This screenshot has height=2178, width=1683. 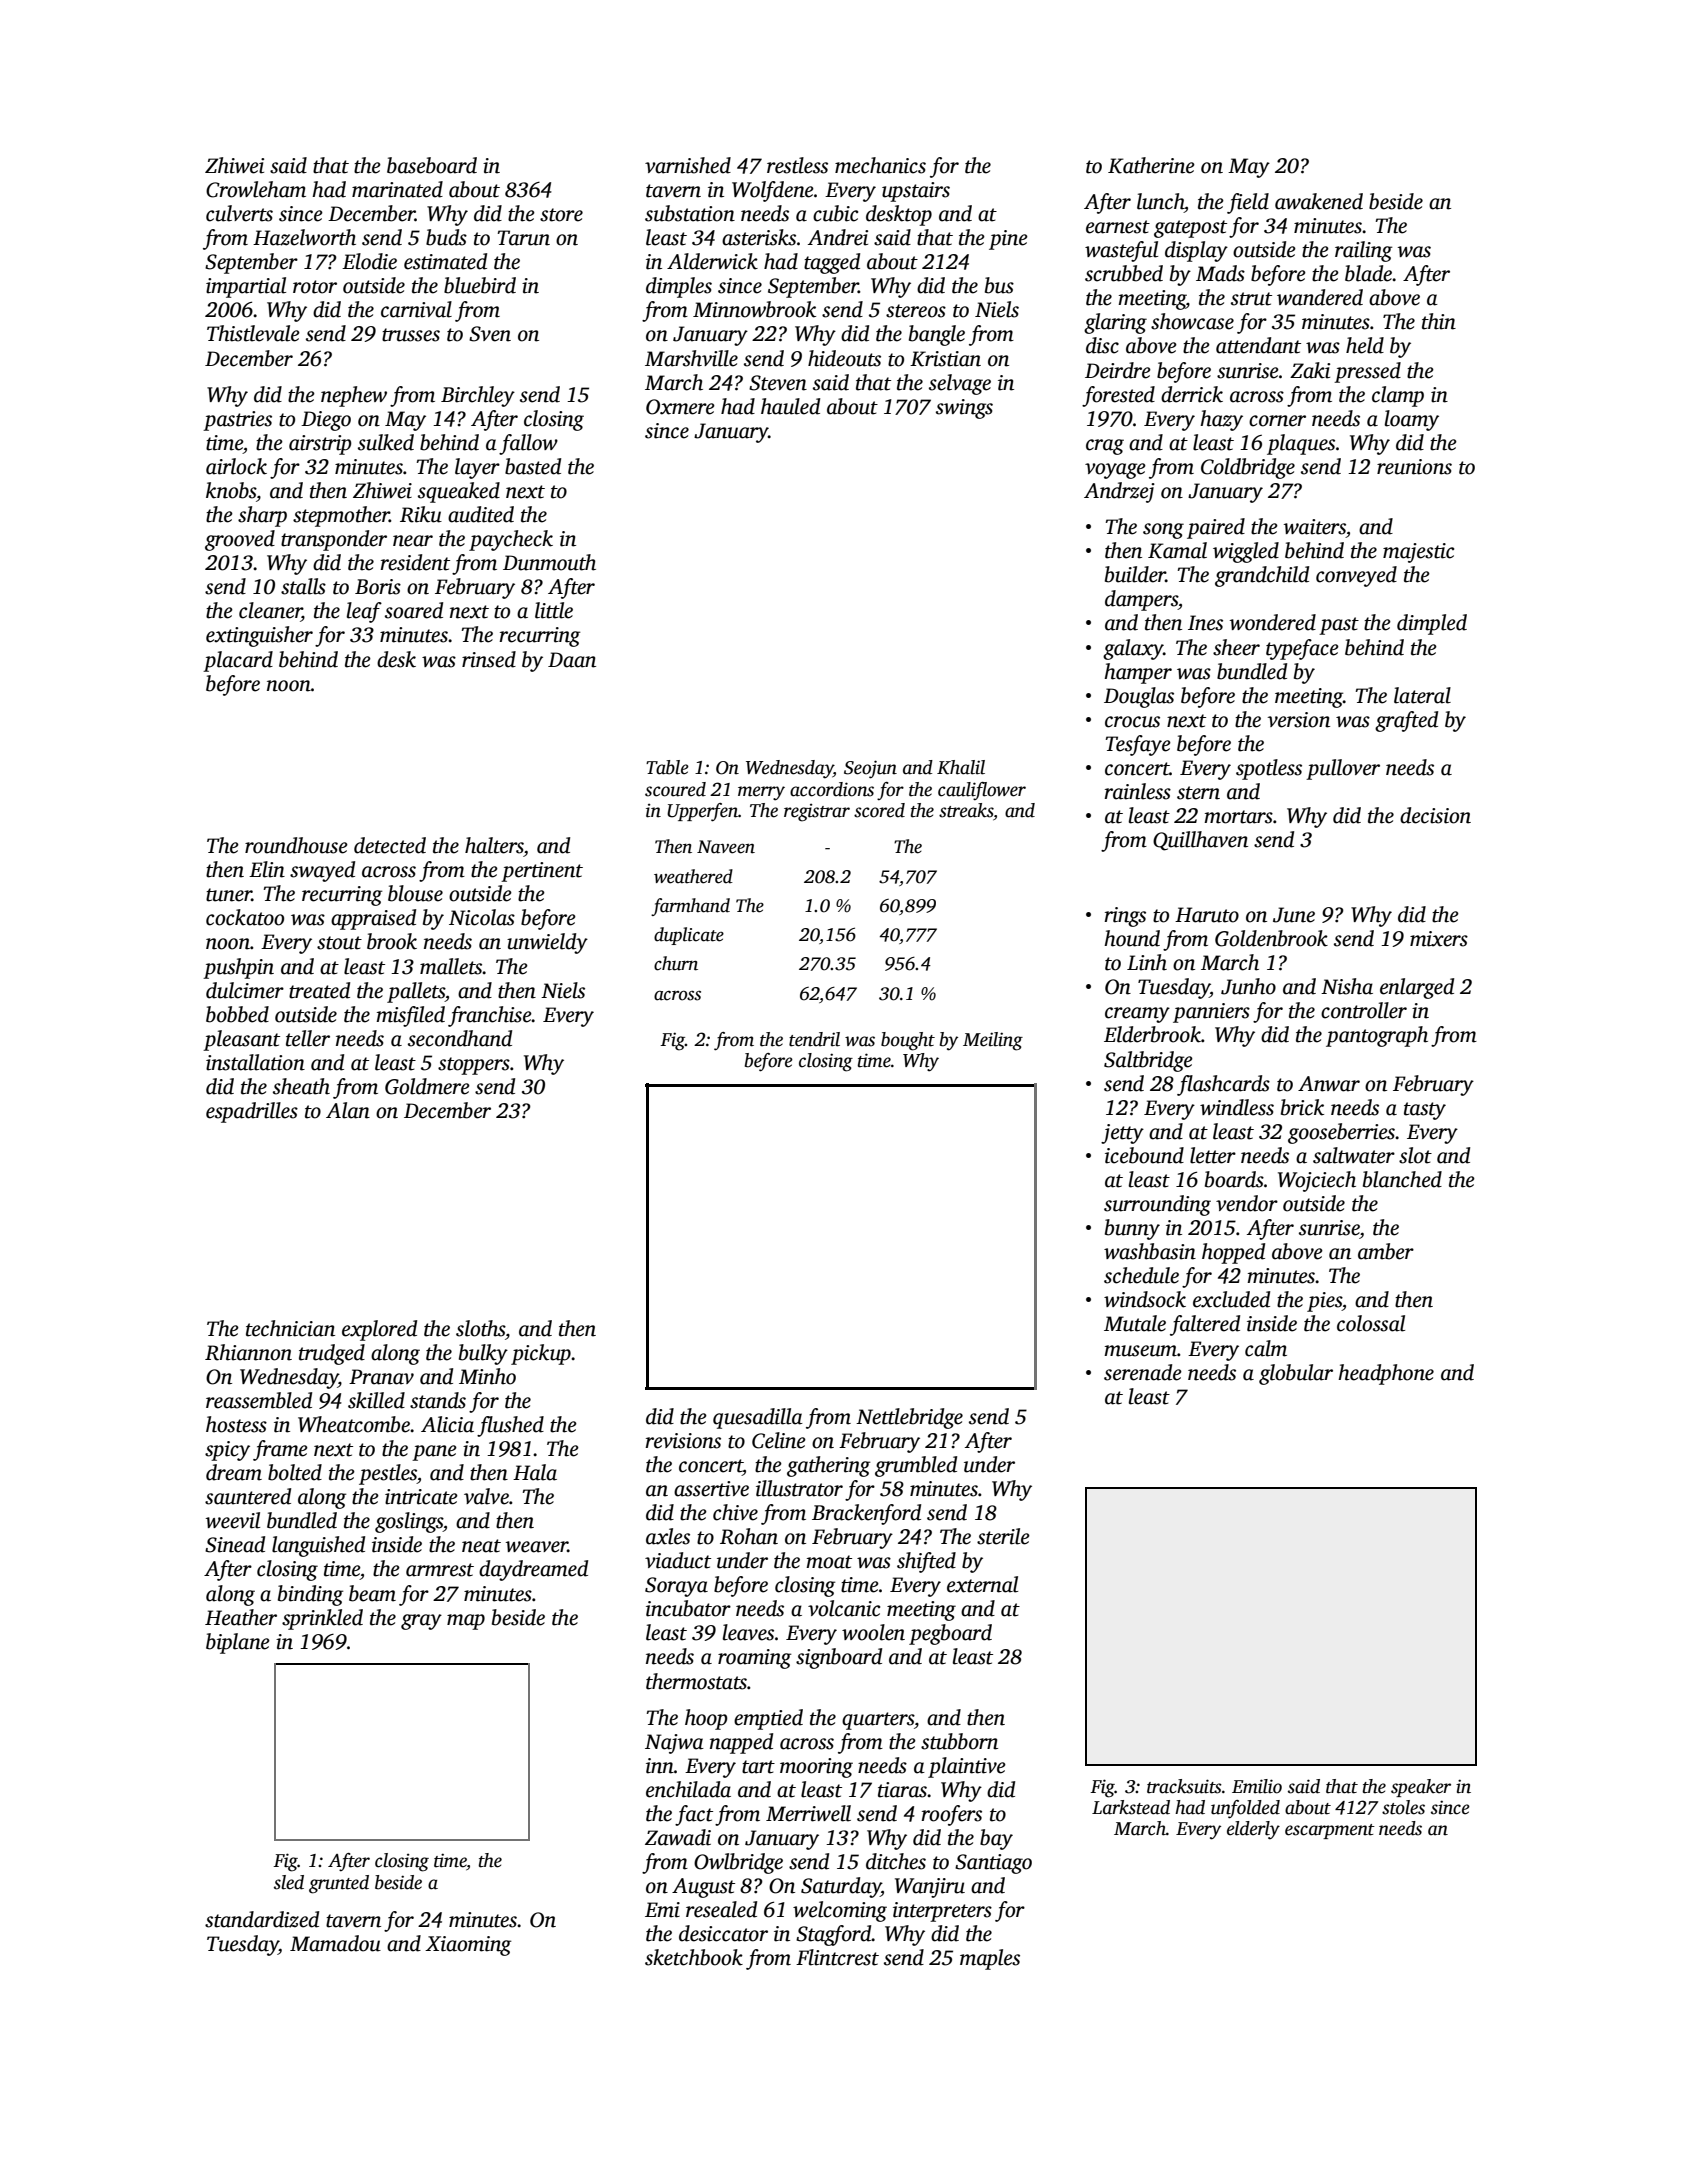 I want to click on unwieldy, so click(x=547, y=943).
